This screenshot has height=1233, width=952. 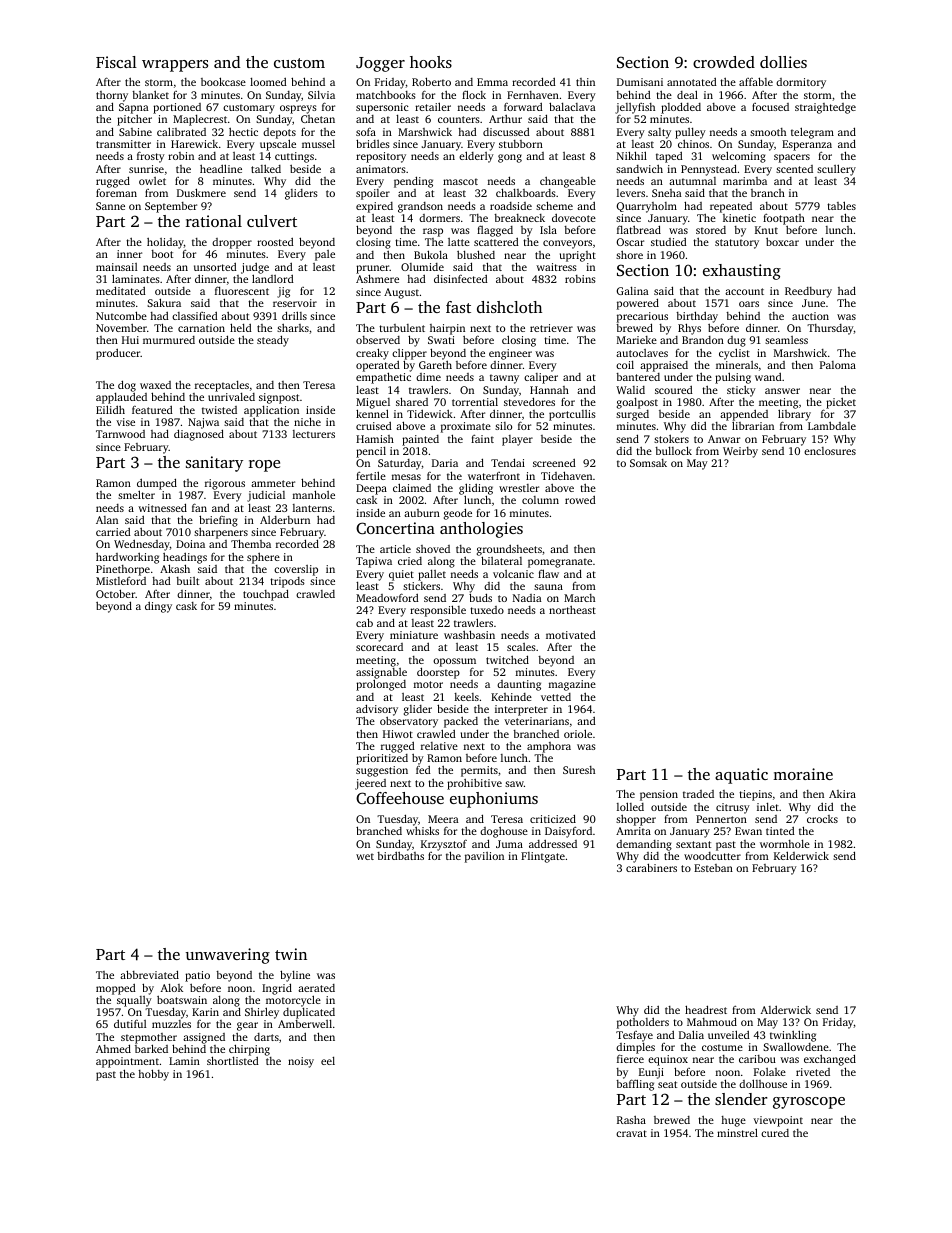 I want to click on wrappers, so click(x=175, y=66).
